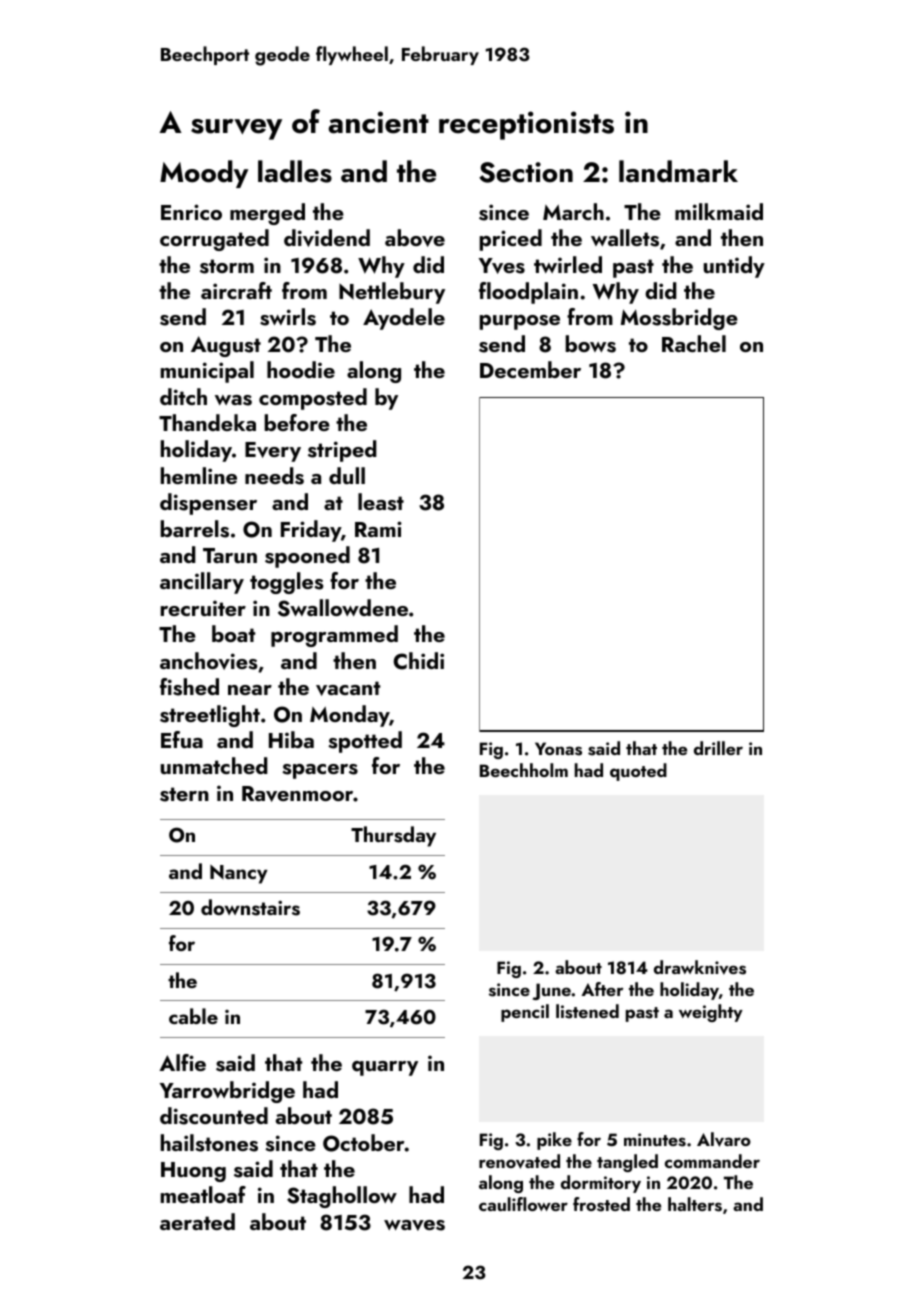 This page has height=1311, width=924. What do you see at coordinates (342, 1197) in the page?
I see `Staghollow` at bounding box center [342, 1197].
